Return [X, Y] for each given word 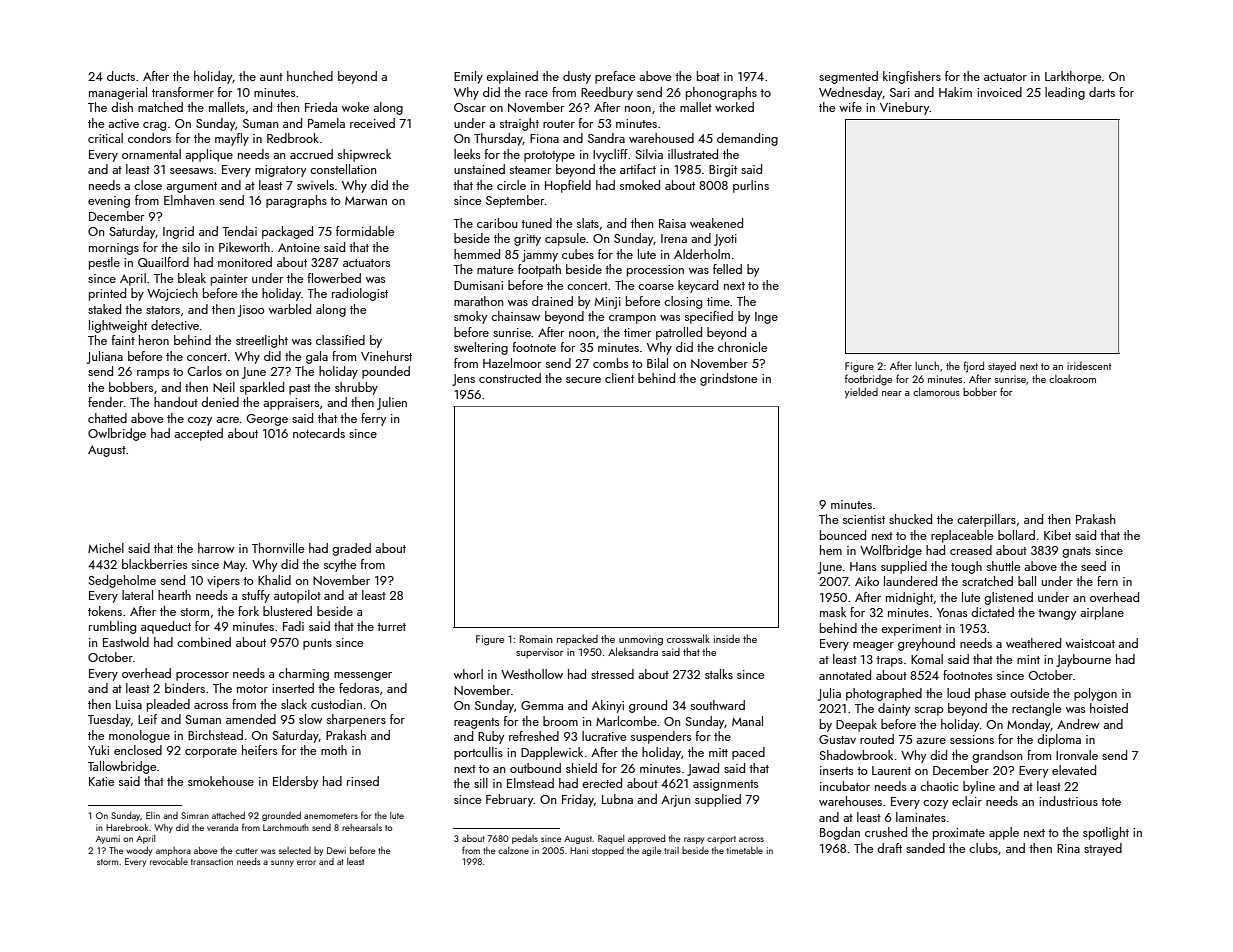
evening [109, 202]
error [306, 862]
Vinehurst [386, 356]
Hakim [955, 92]
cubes [578, 254]
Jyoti [725, 240]
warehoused [661, 138]
